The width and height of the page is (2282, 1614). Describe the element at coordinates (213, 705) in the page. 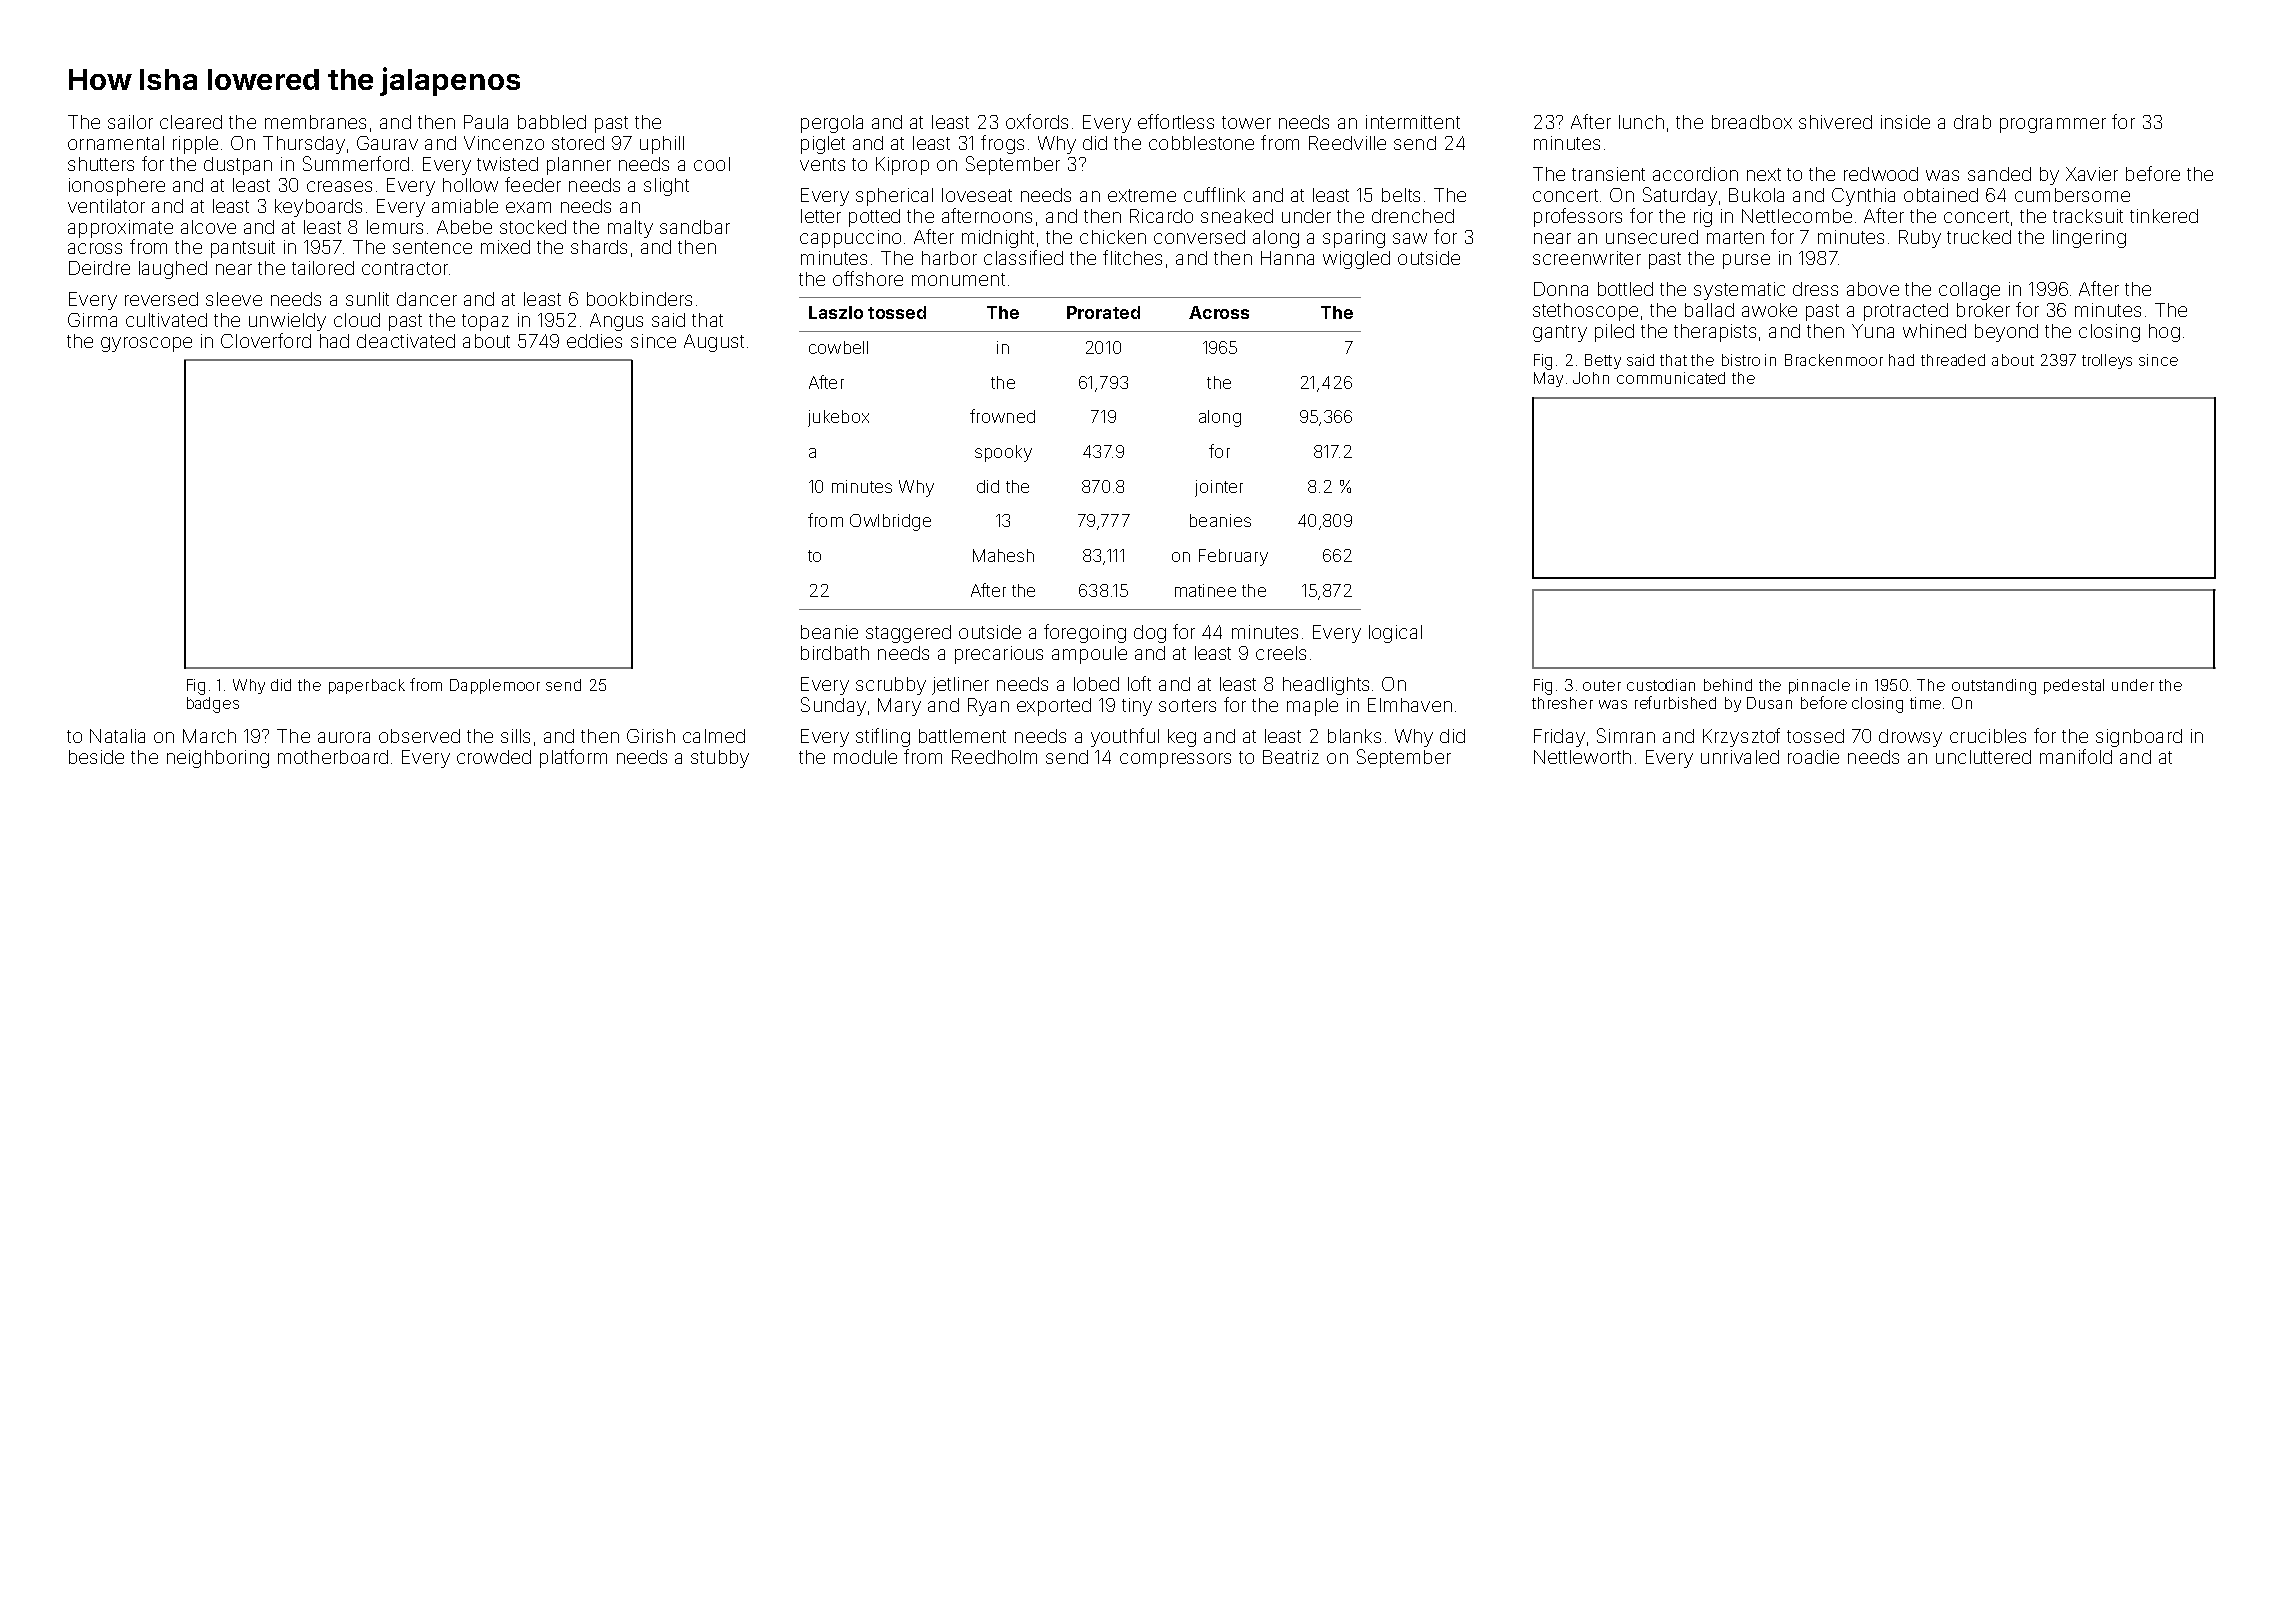

I see `badges` at that location.
